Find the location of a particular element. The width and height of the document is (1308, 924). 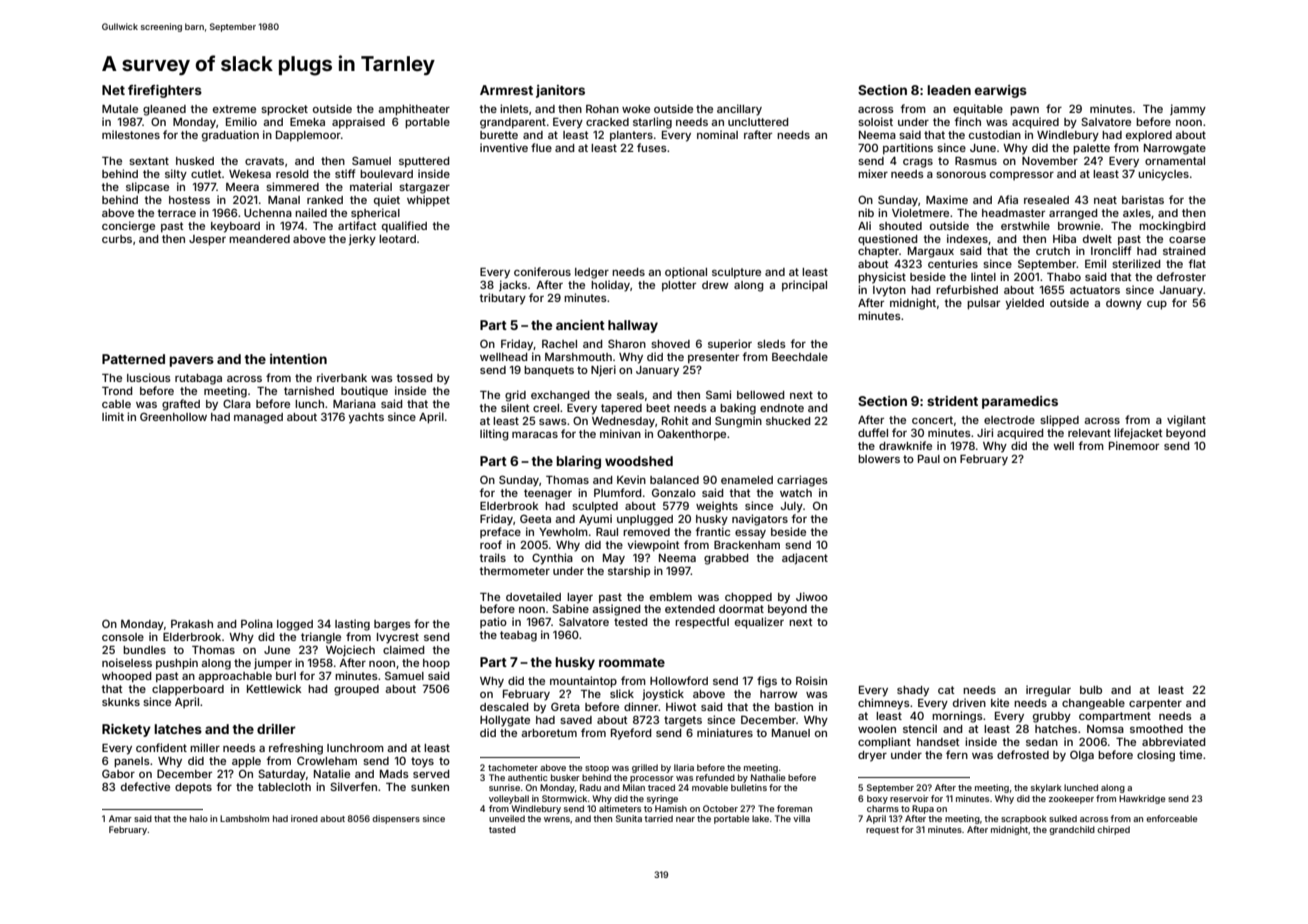

banquets is located at coordinates (549, 371).
